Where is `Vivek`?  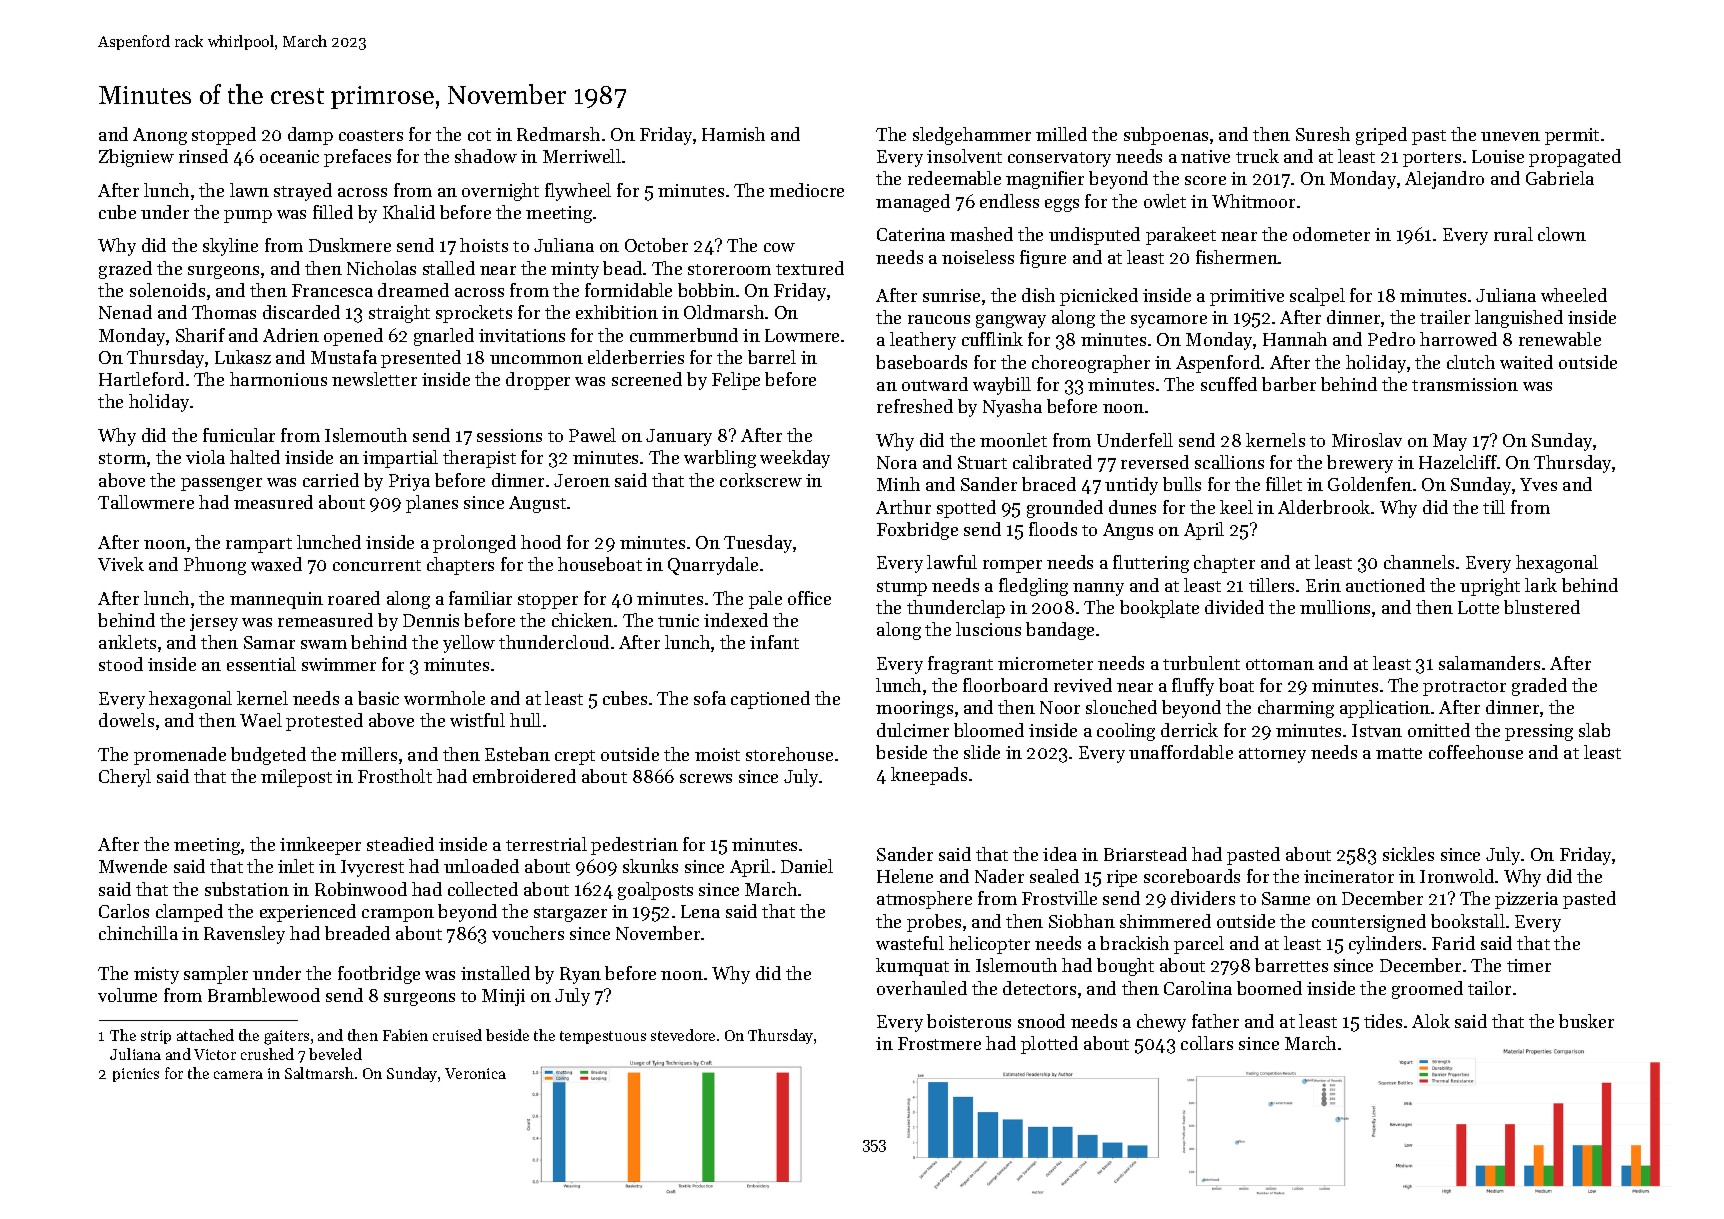
Vivek is located at coordinates (121, 564).
